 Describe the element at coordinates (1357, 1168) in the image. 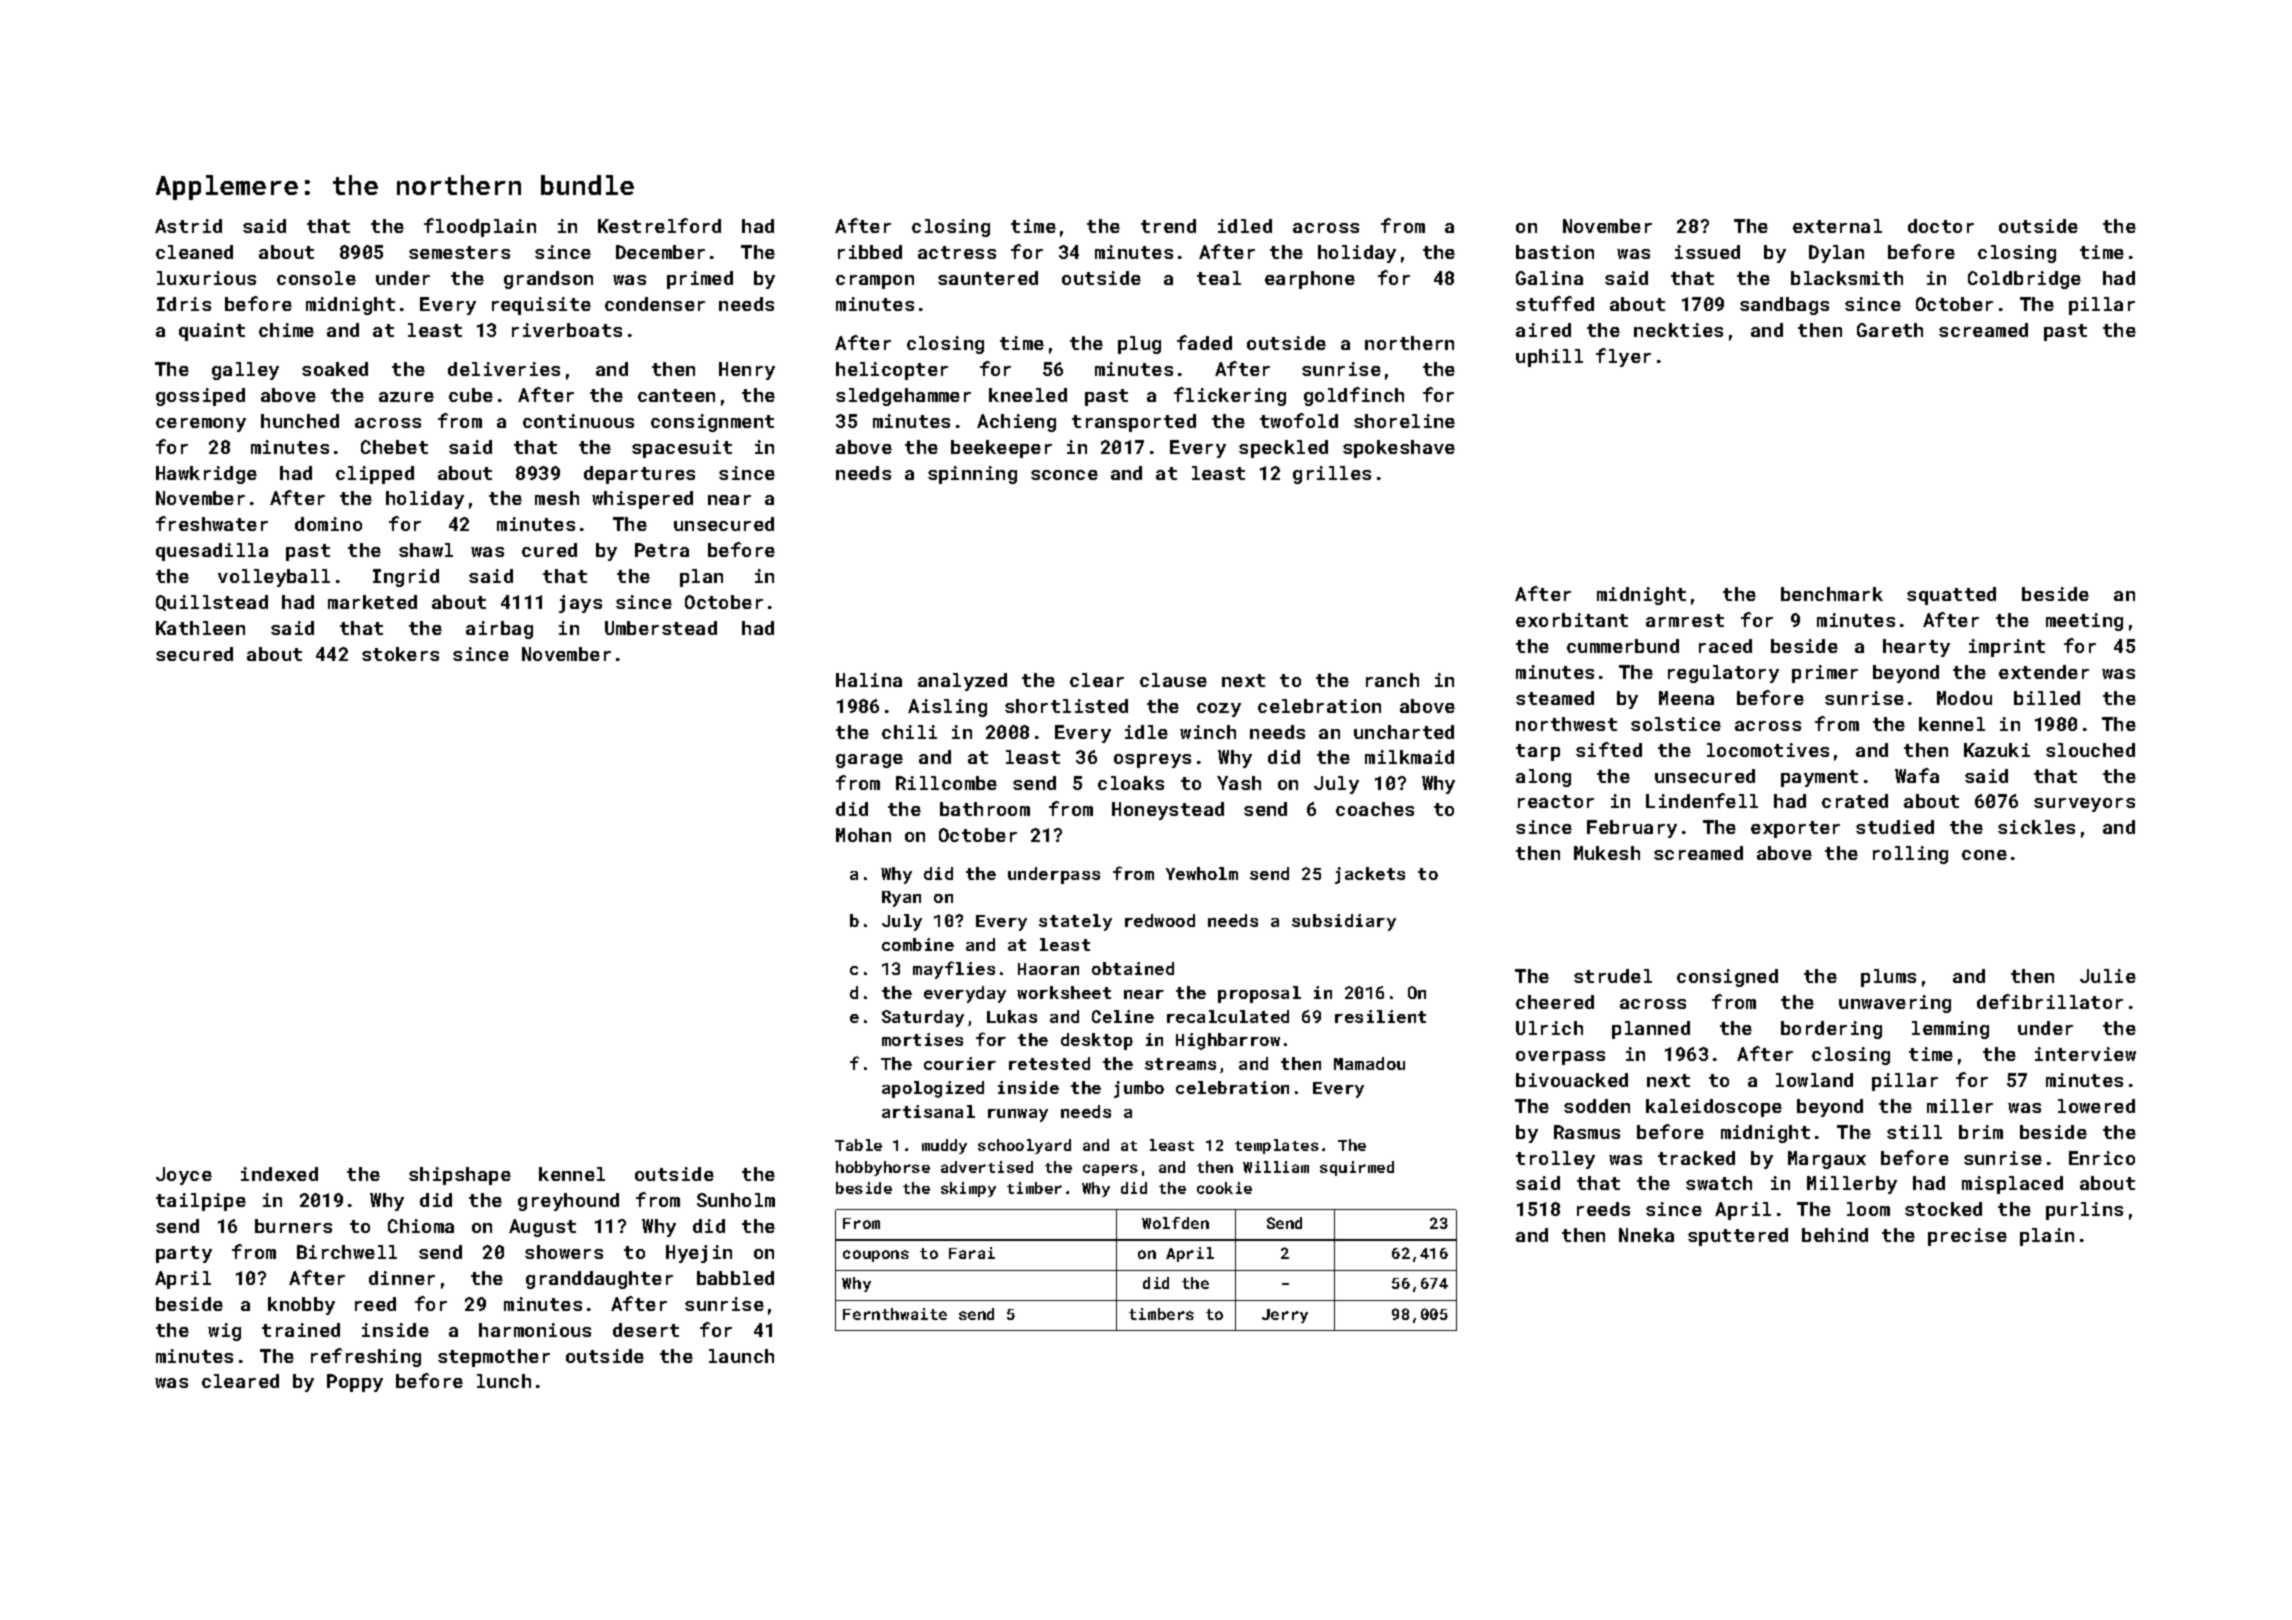

I see `squirmed` at that location.
